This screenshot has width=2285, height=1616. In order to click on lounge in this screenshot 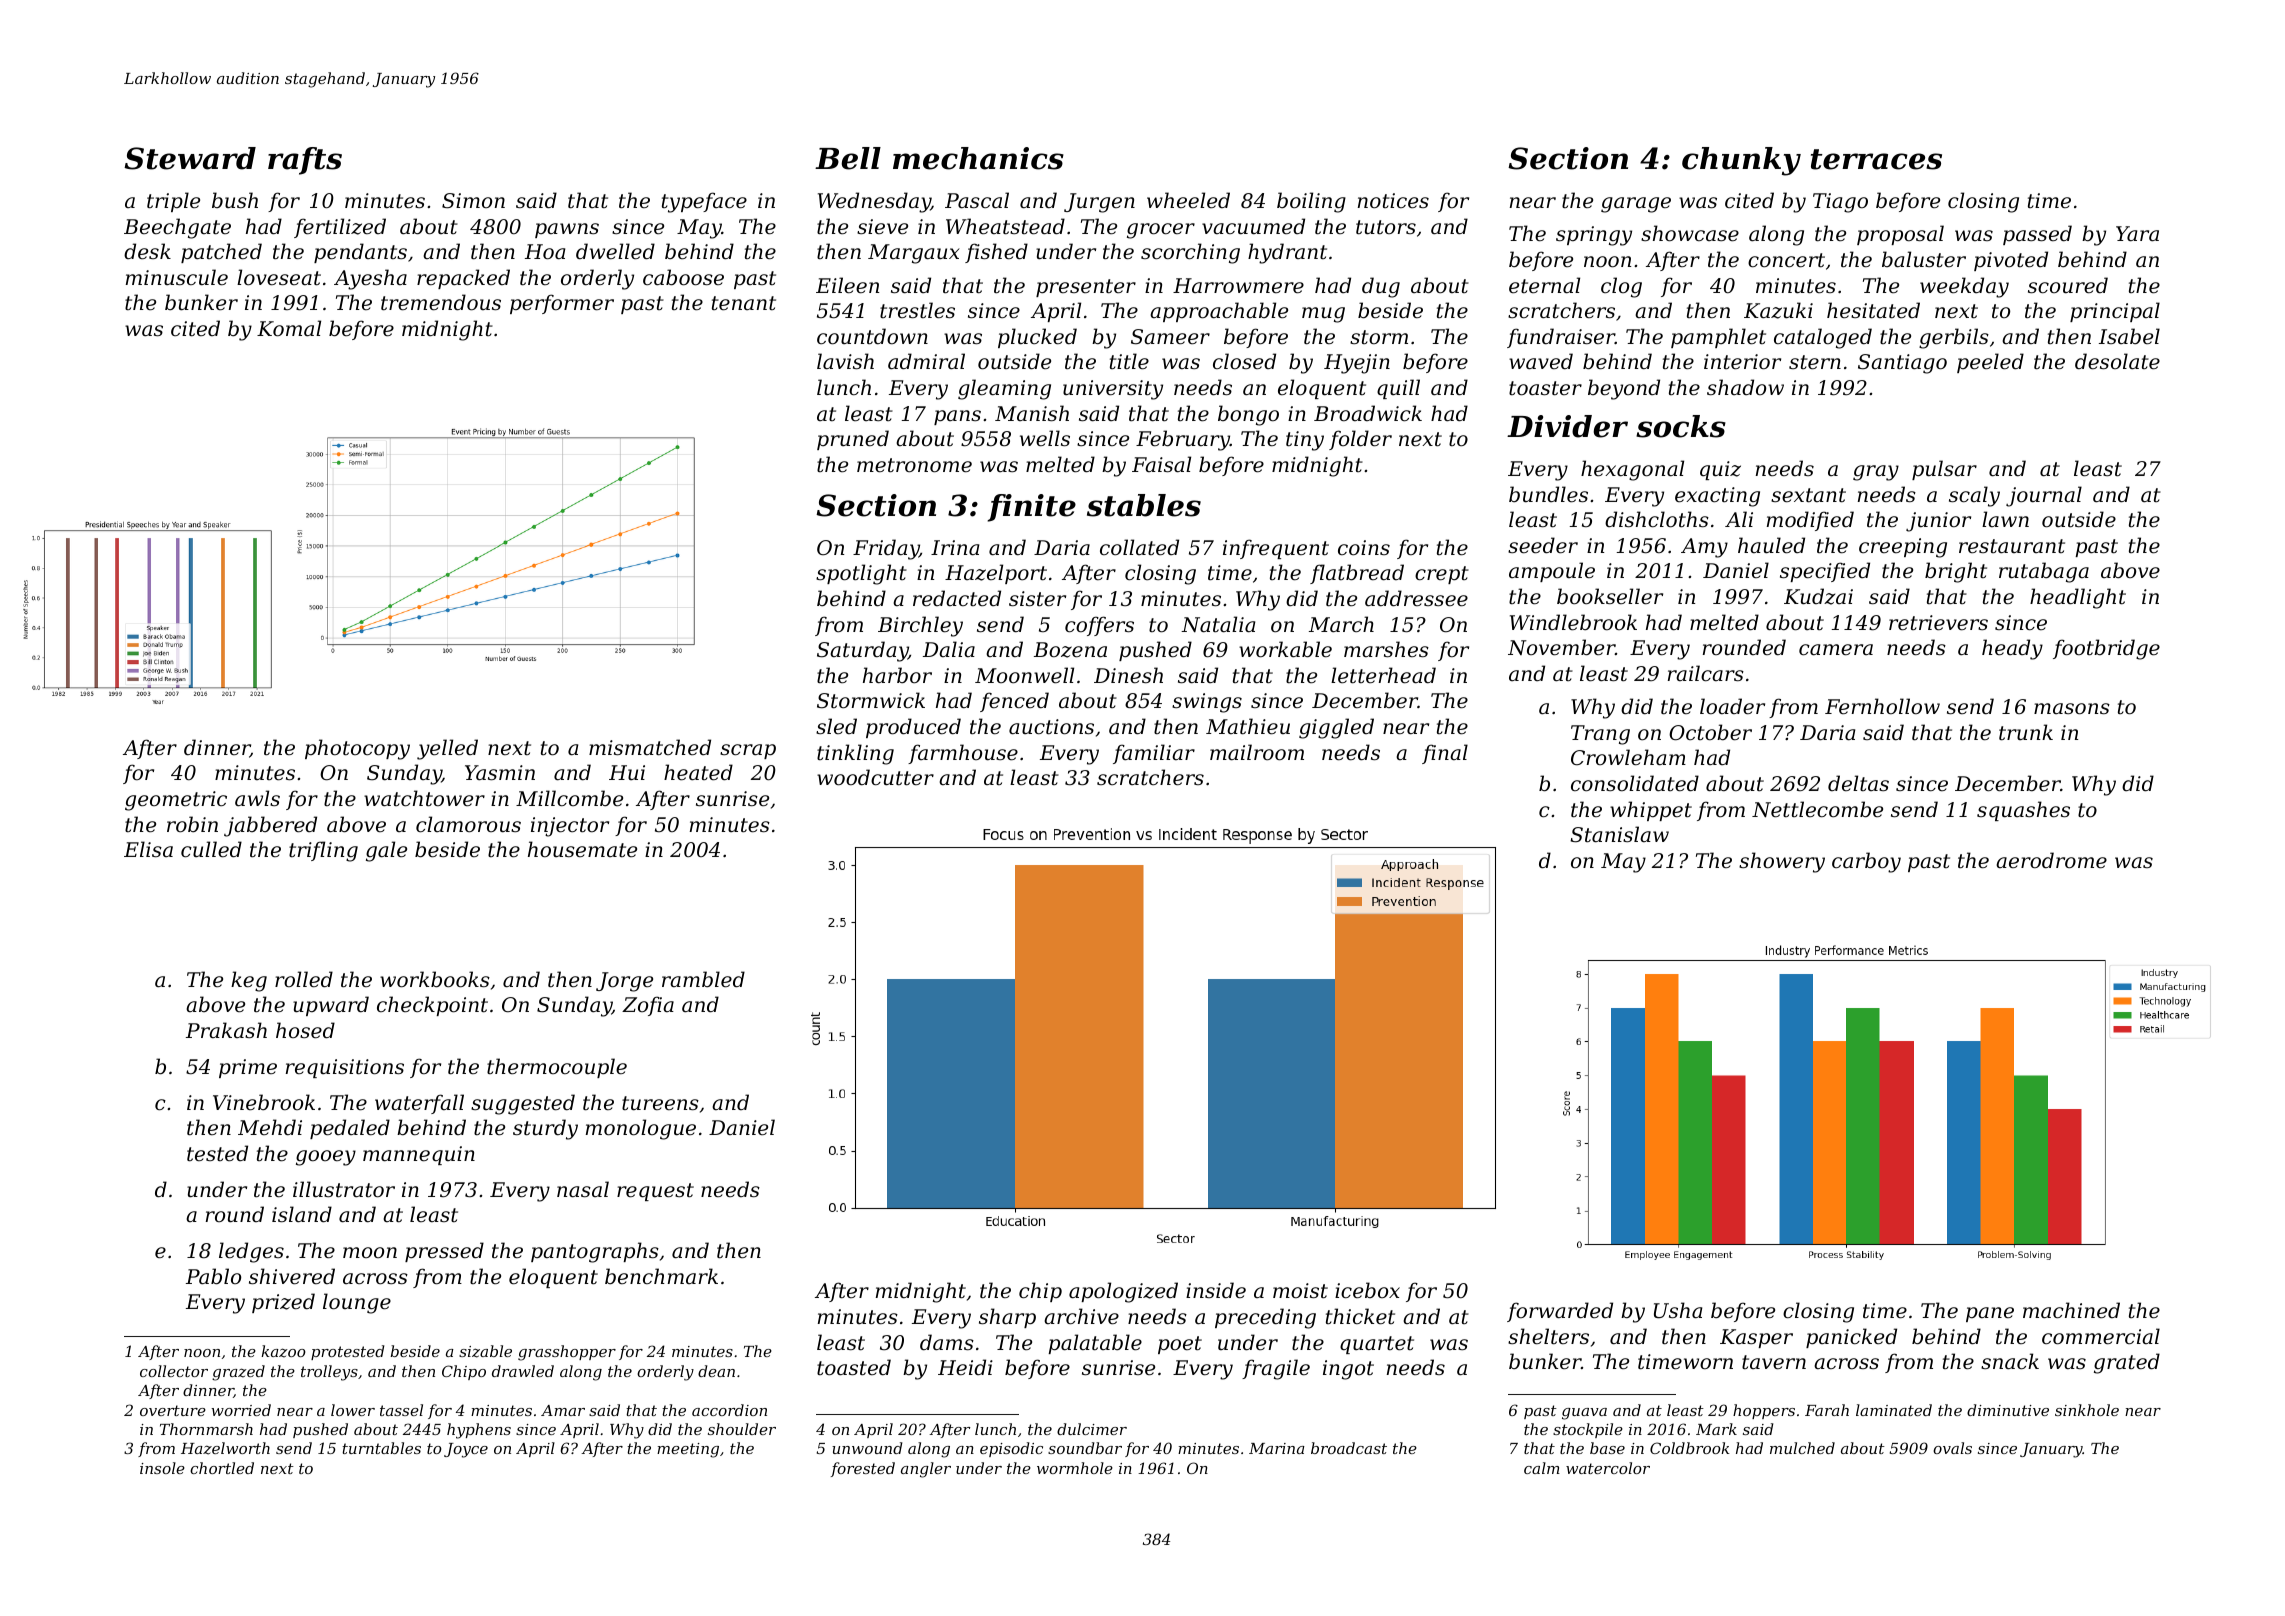, I will do `click(357, 1303)`.
